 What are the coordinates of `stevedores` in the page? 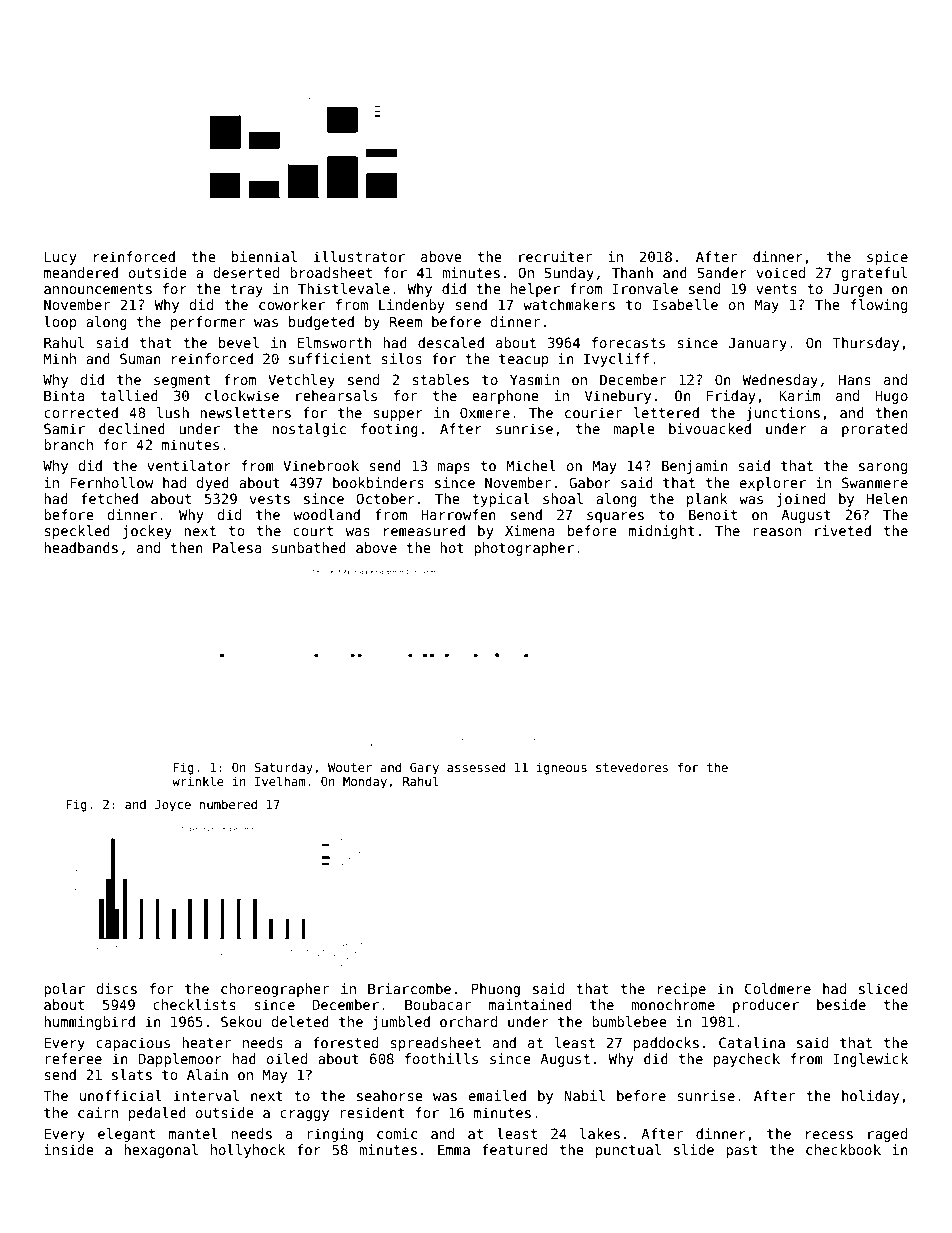 It's located at (632, 767).
